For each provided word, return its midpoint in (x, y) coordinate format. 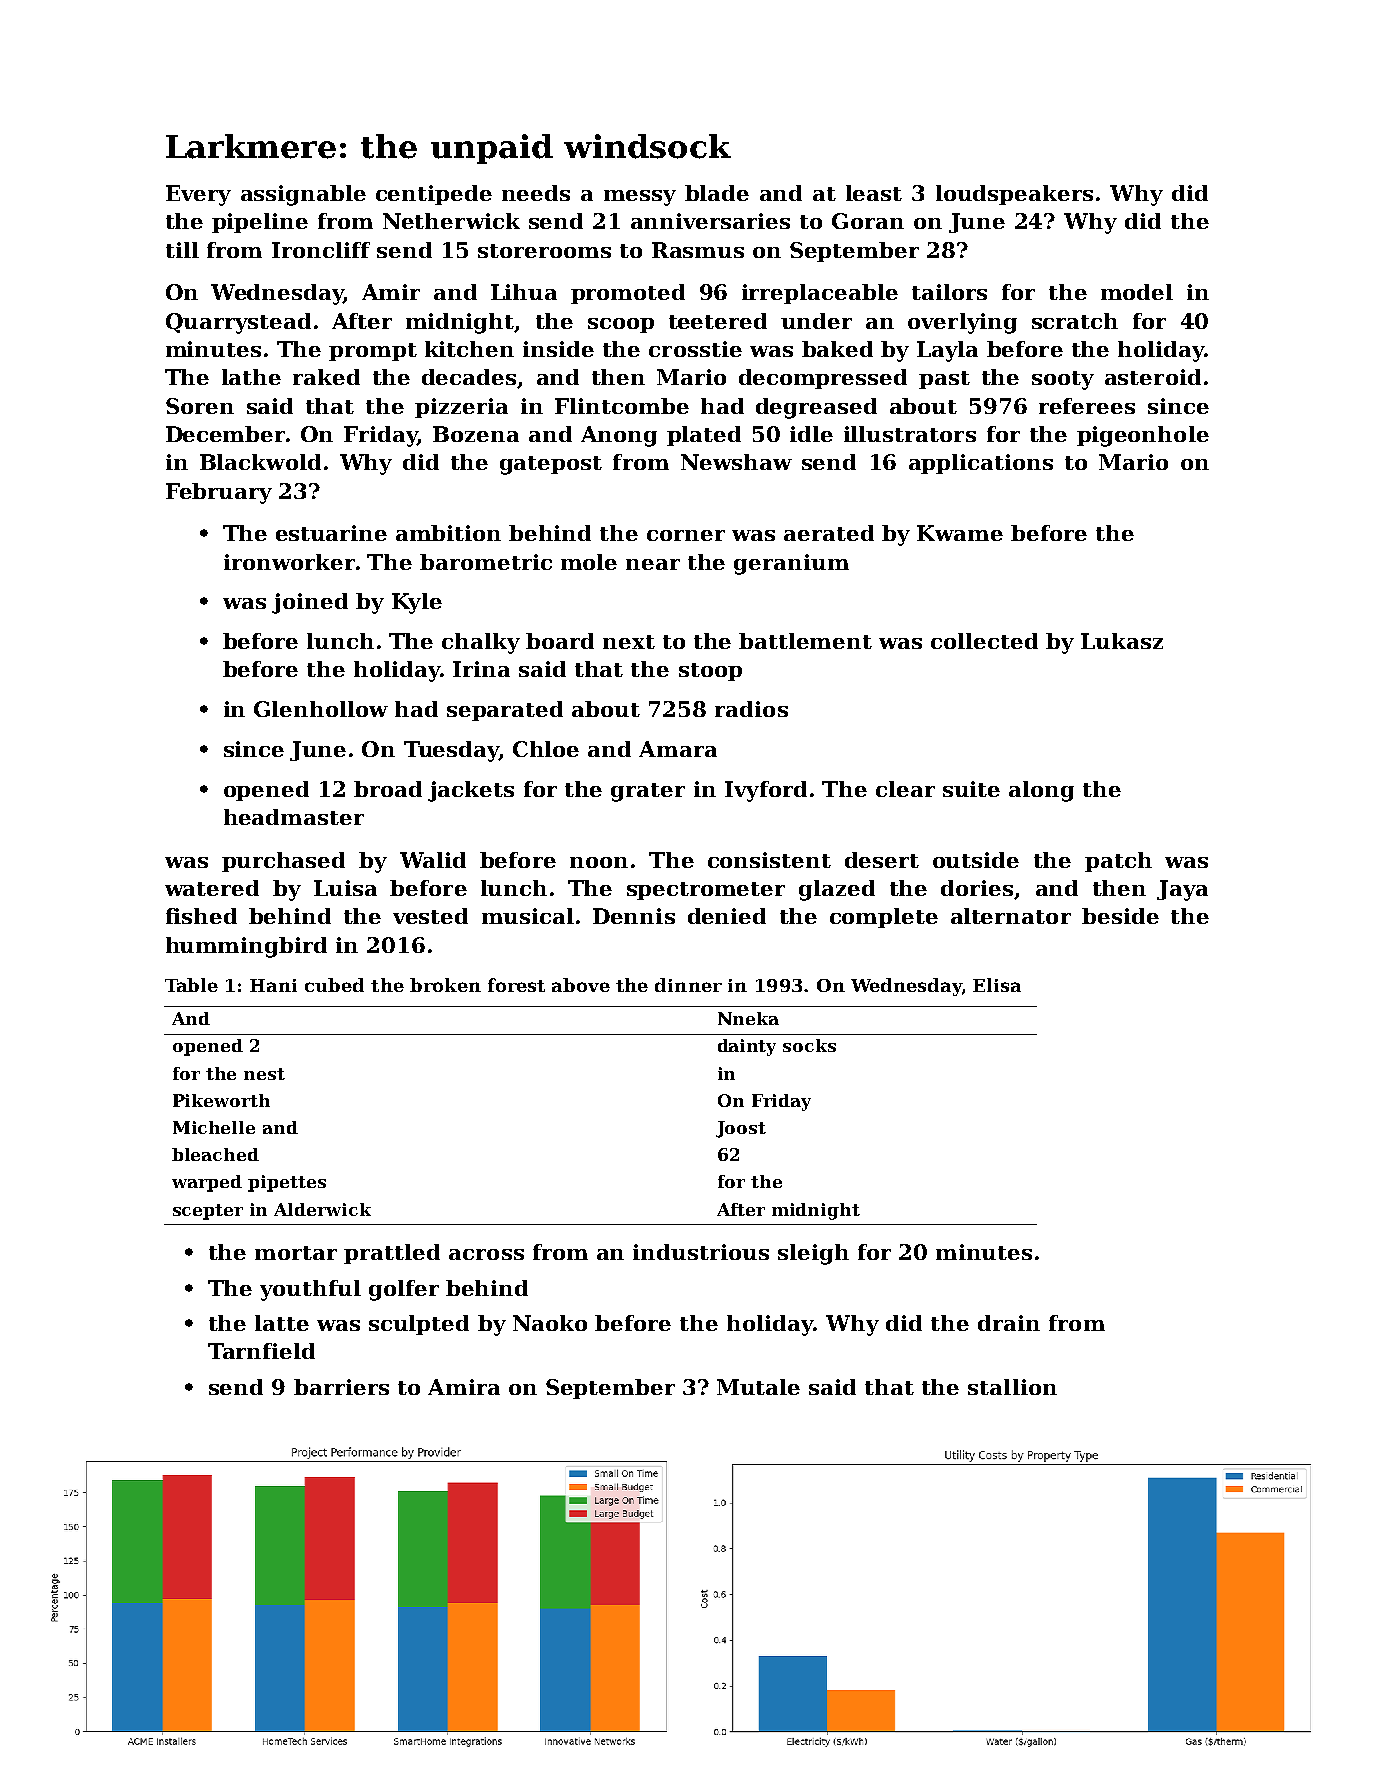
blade (717, 193)
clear (905, 789)
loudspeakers (1014, 195)
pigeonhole (1143, 436)
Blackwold (260, 462)
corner (686, 535)
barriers (341, 1387)
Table (191, 985)
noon (599, 862)
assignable (303, 195)
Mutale (758, 1387)
